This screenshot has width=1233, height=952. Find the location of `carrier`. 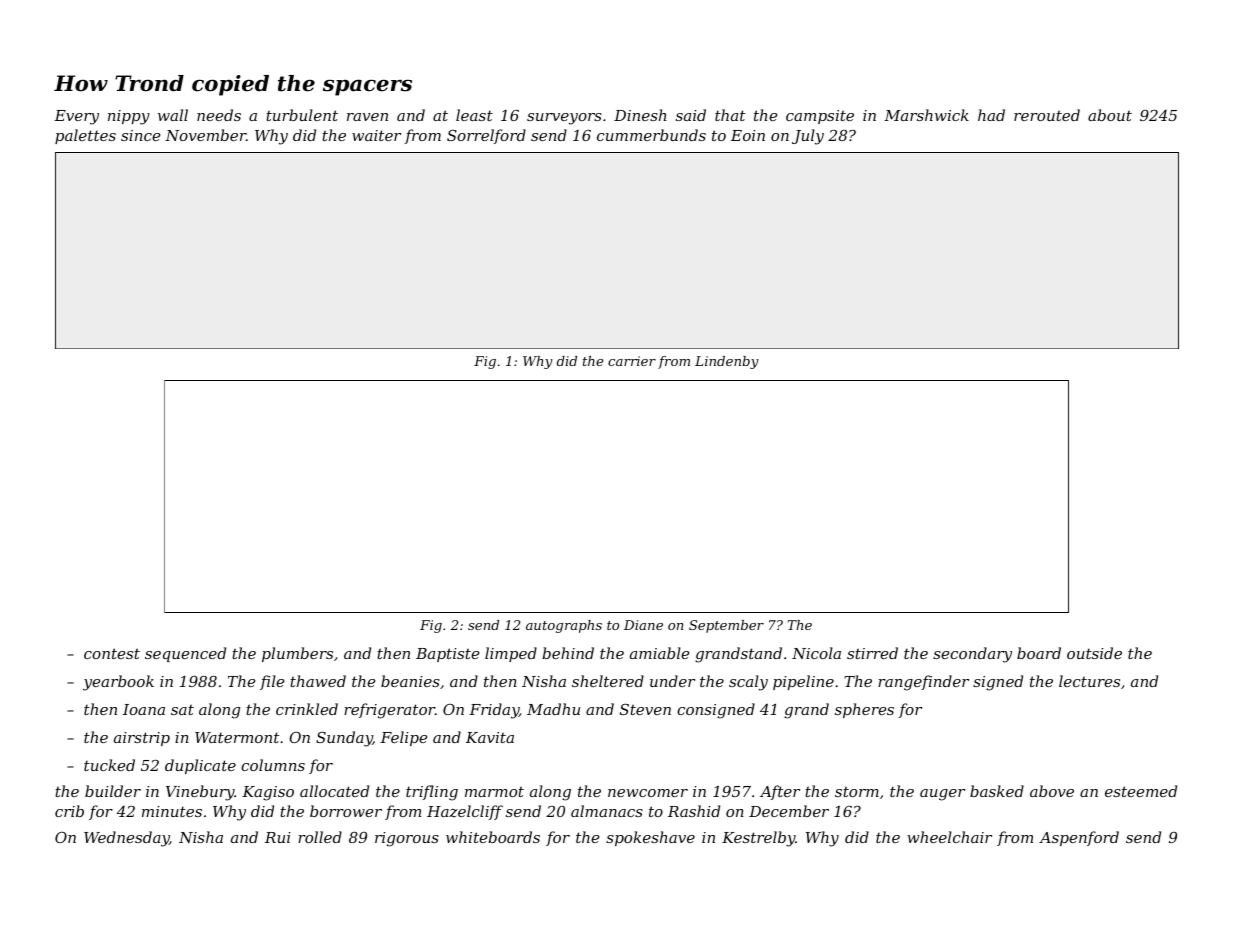

carrier is located at coordinates (632, 361).
